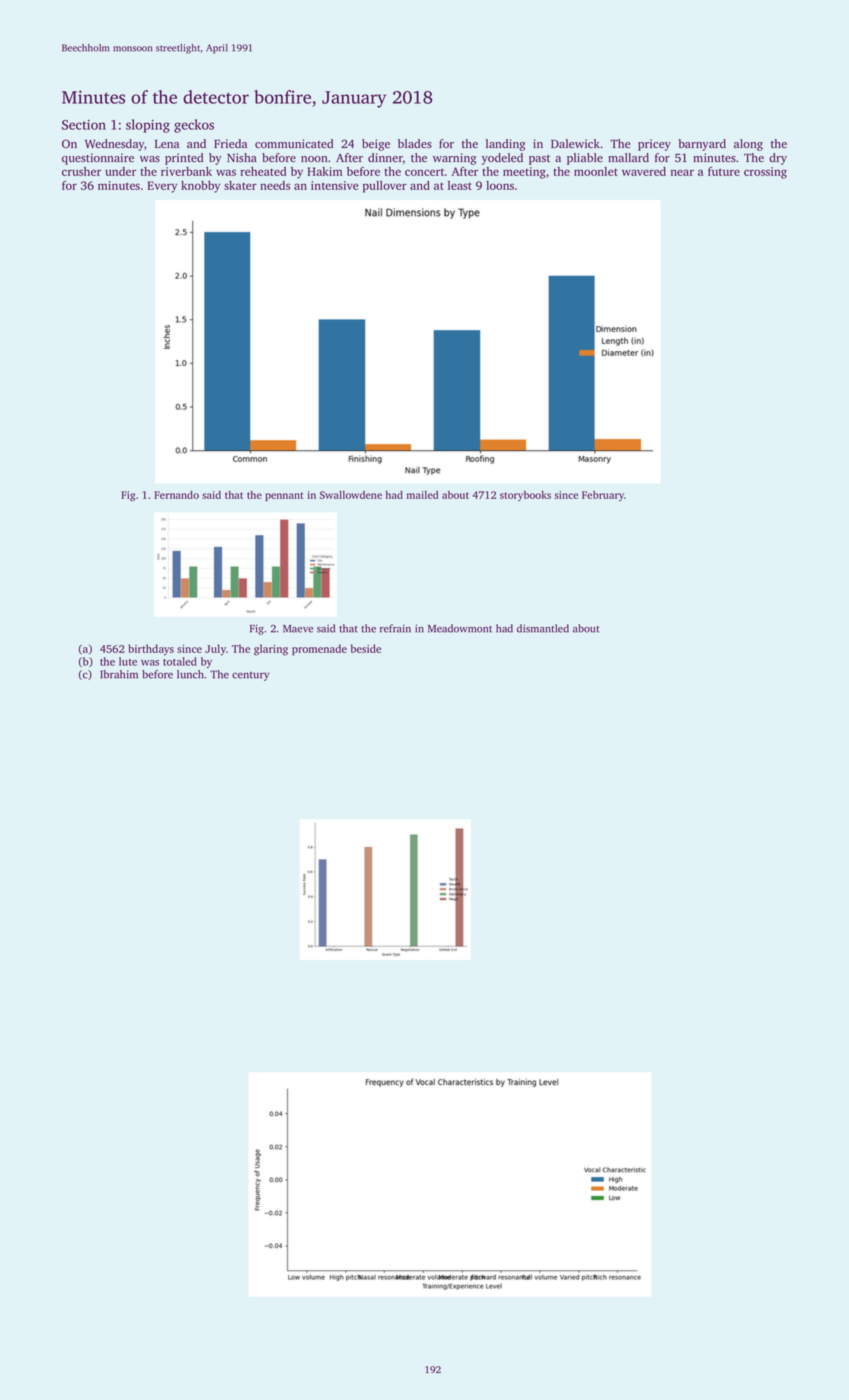 The image size is (849, 1400). I want to click on Section, so click(84, 125).
